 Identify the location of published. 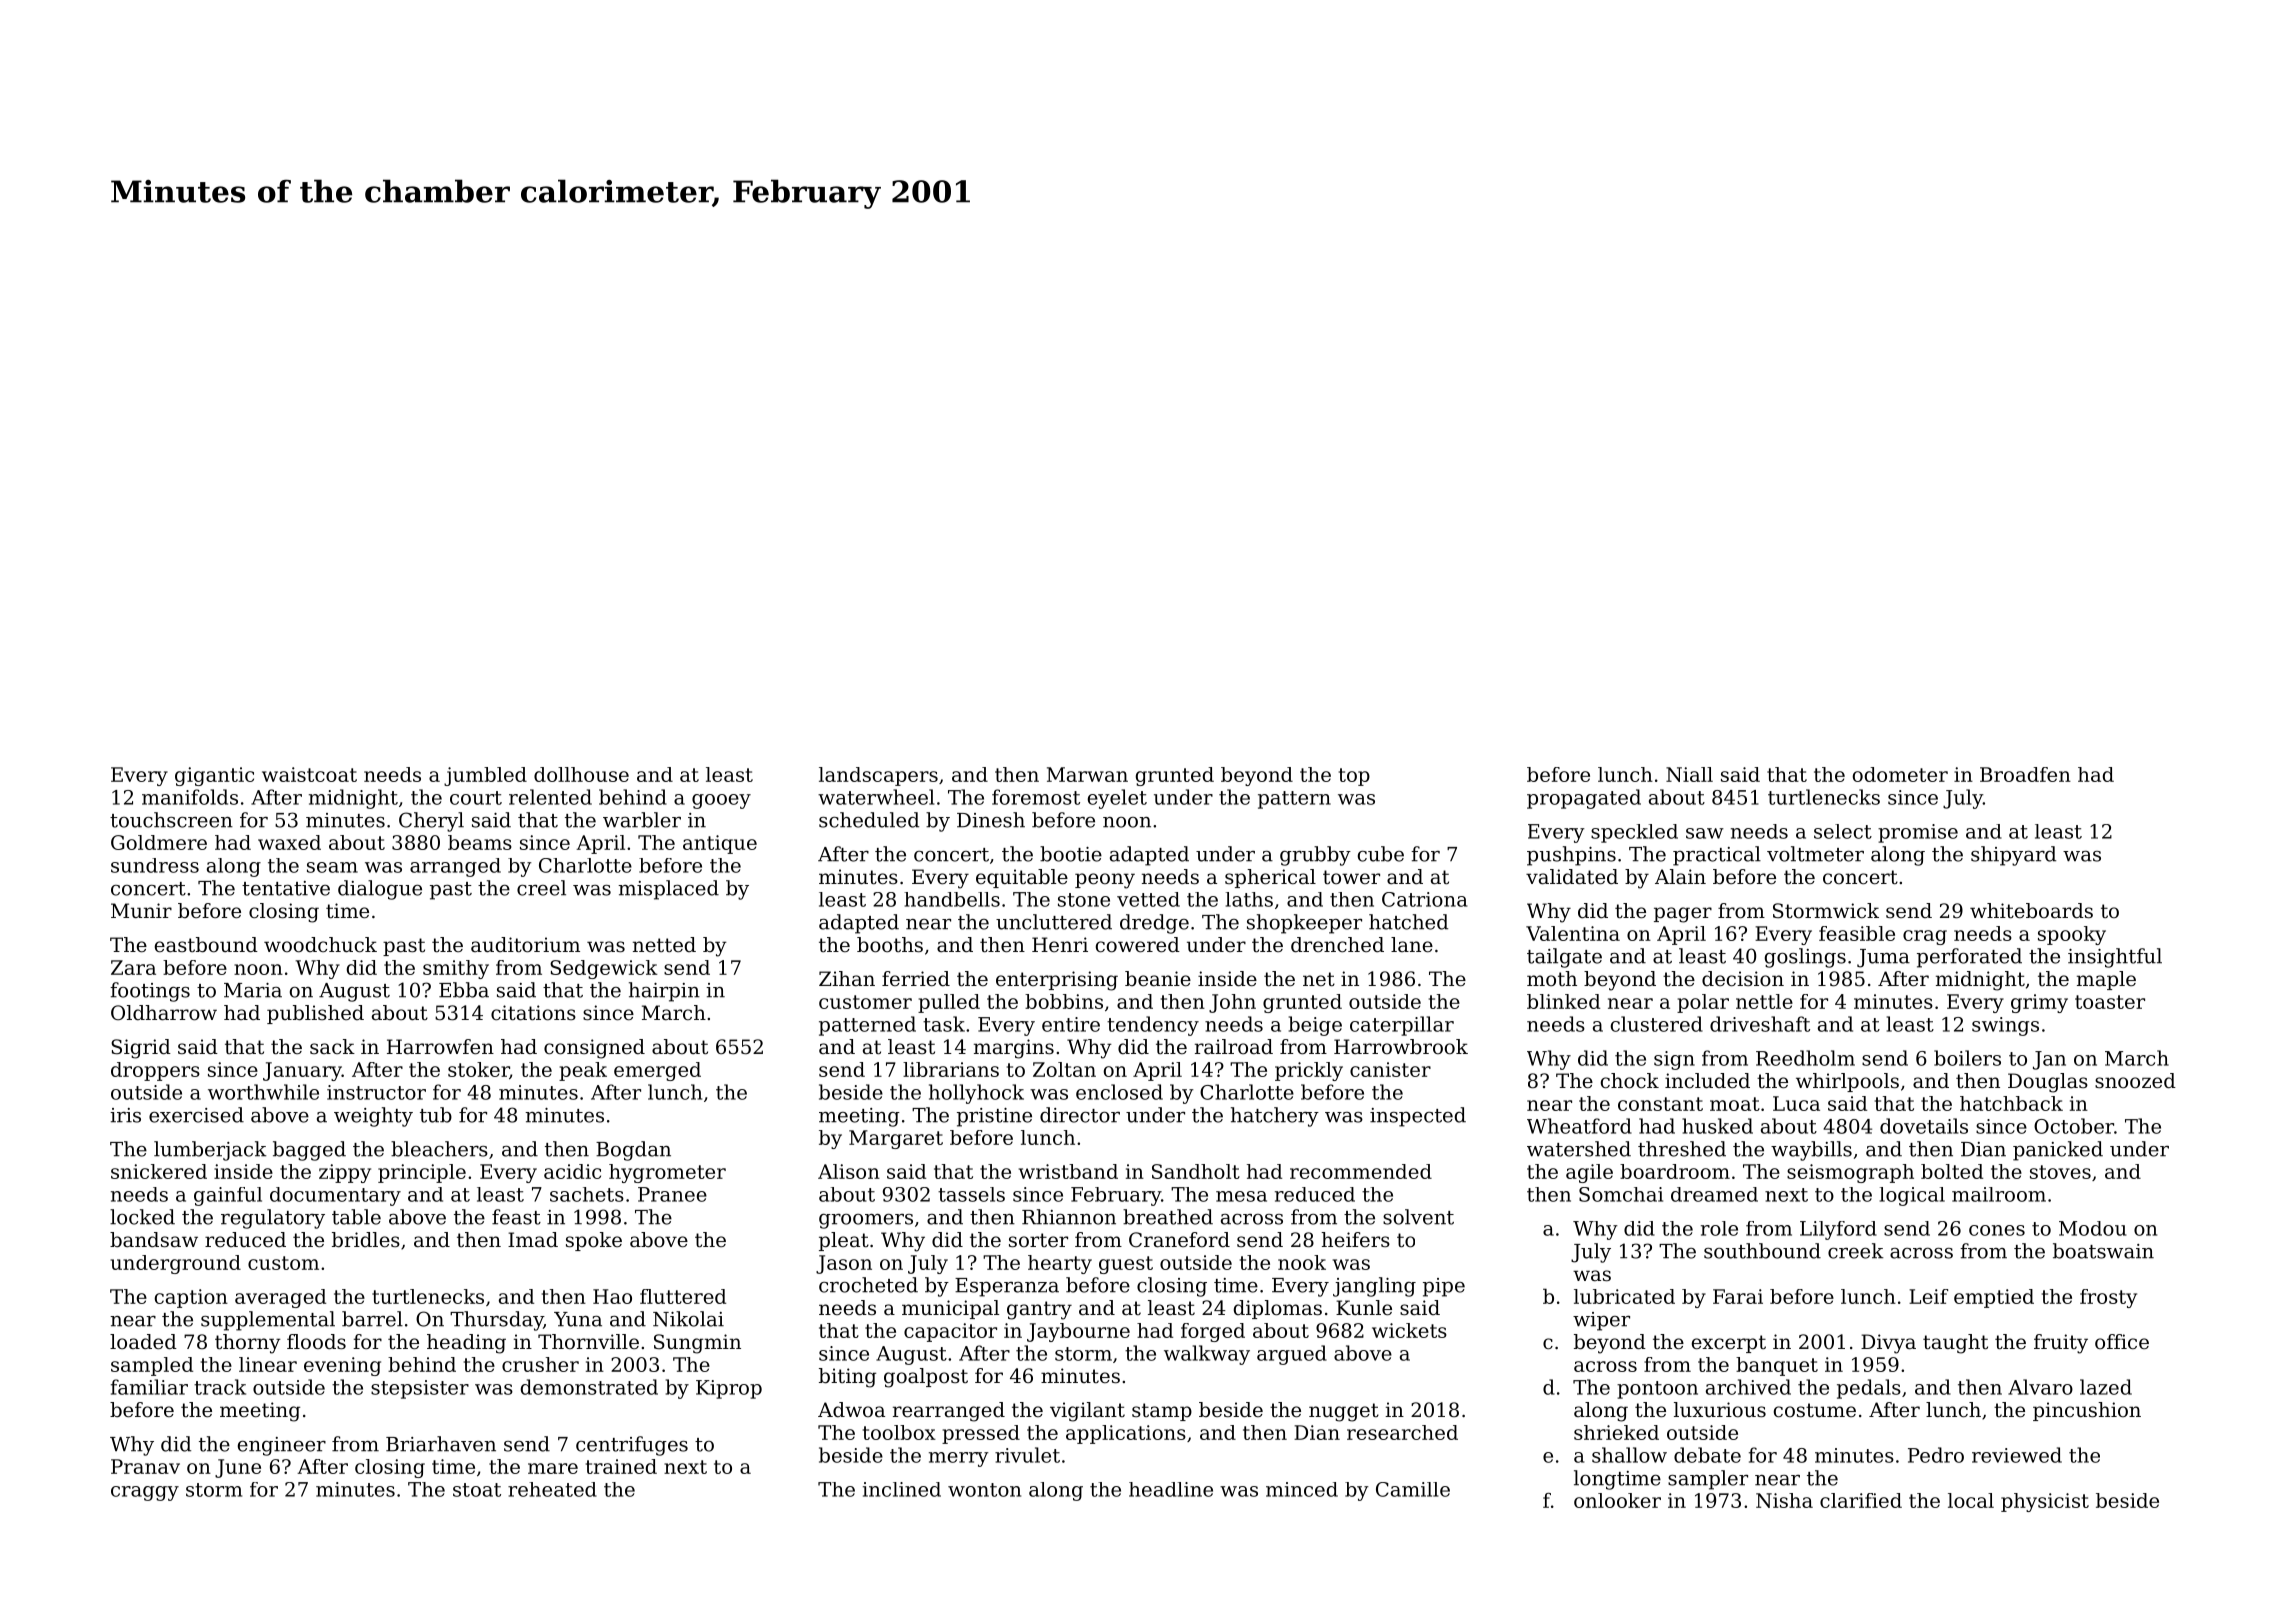
(315, 1014).
